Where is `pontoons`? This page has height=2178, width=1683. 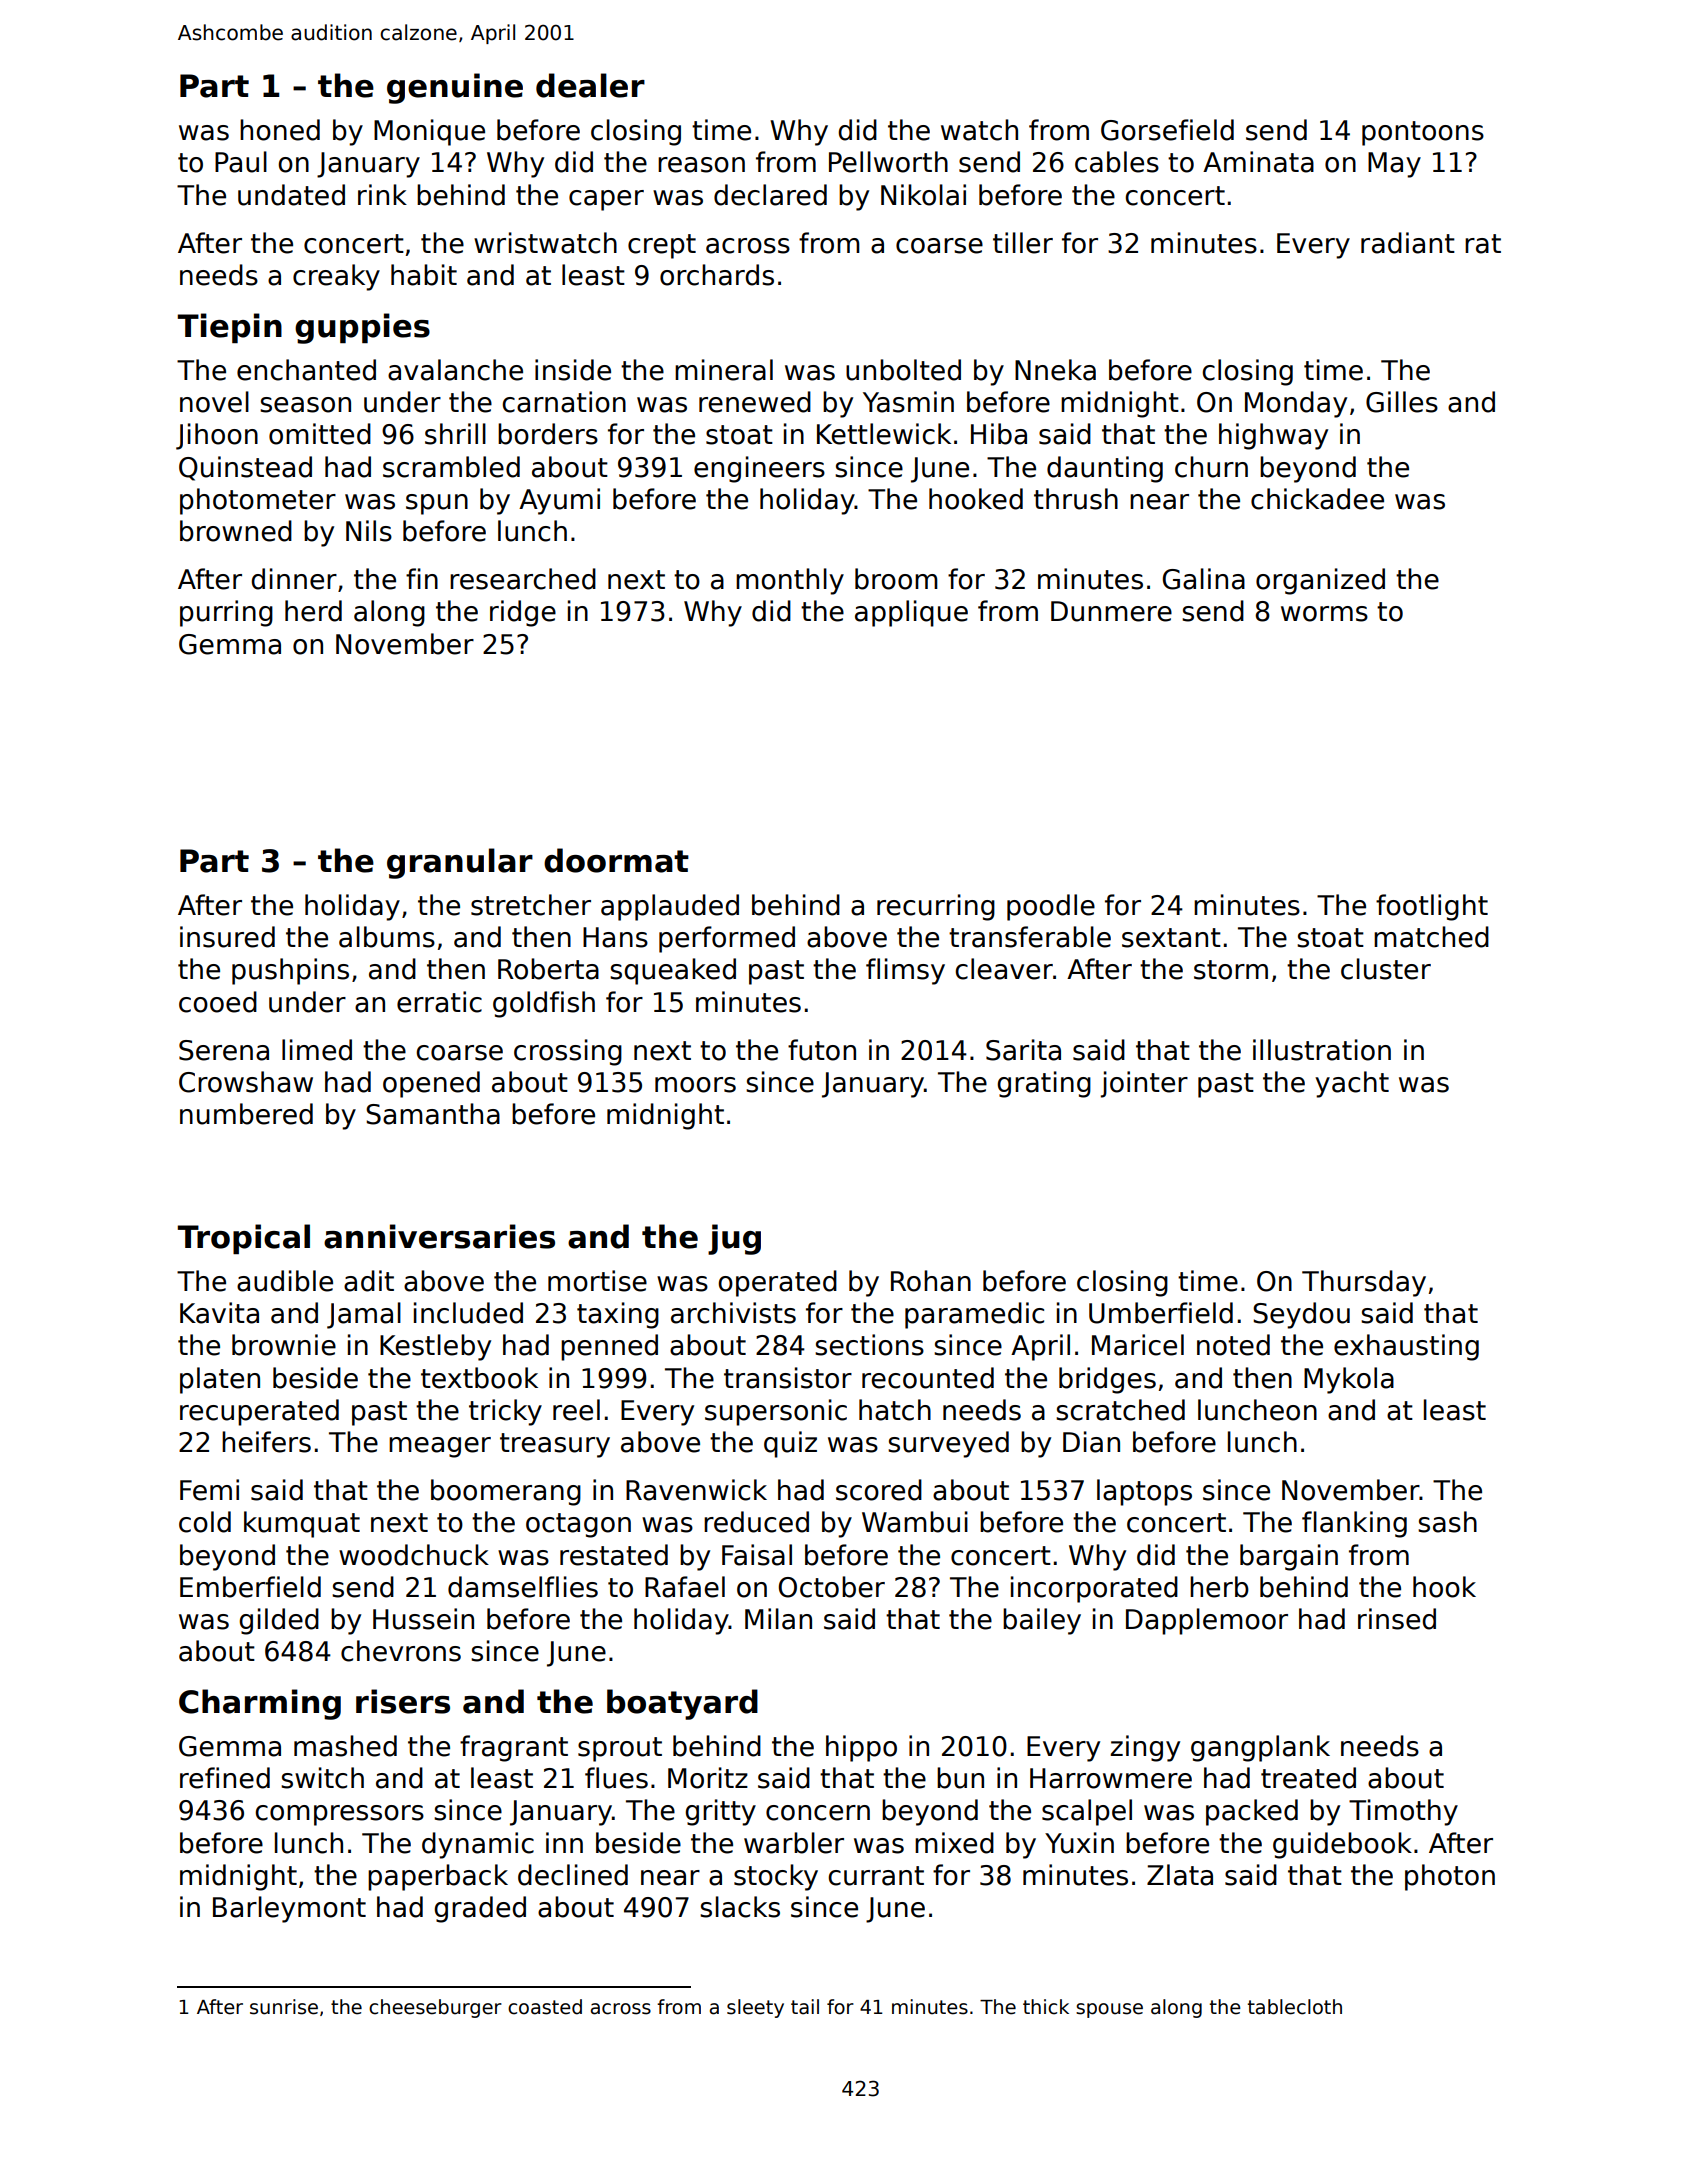
pontoons is located at coordinates (1423, 133).
